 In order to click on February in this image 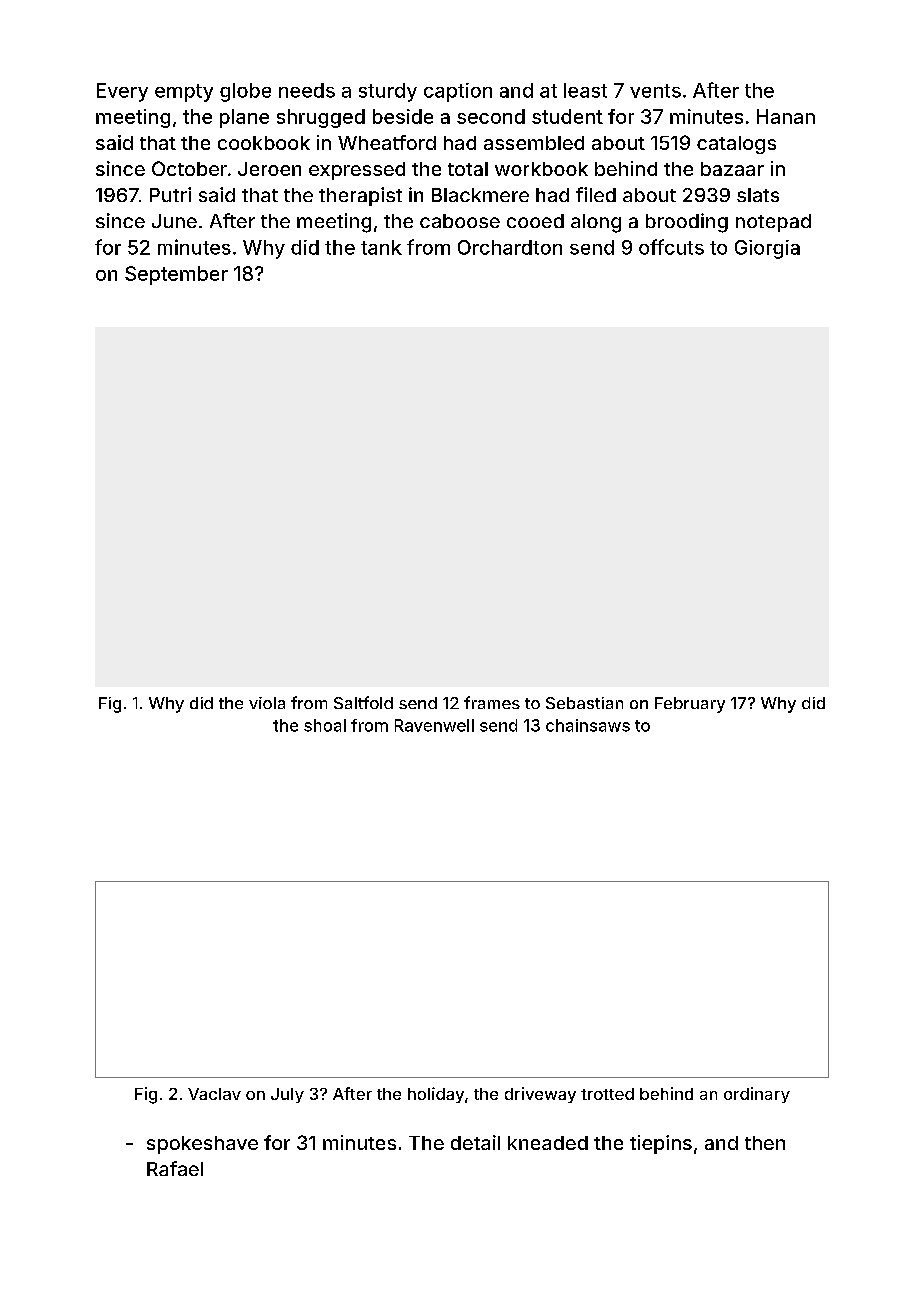, I will do `click(690, 705)`.
